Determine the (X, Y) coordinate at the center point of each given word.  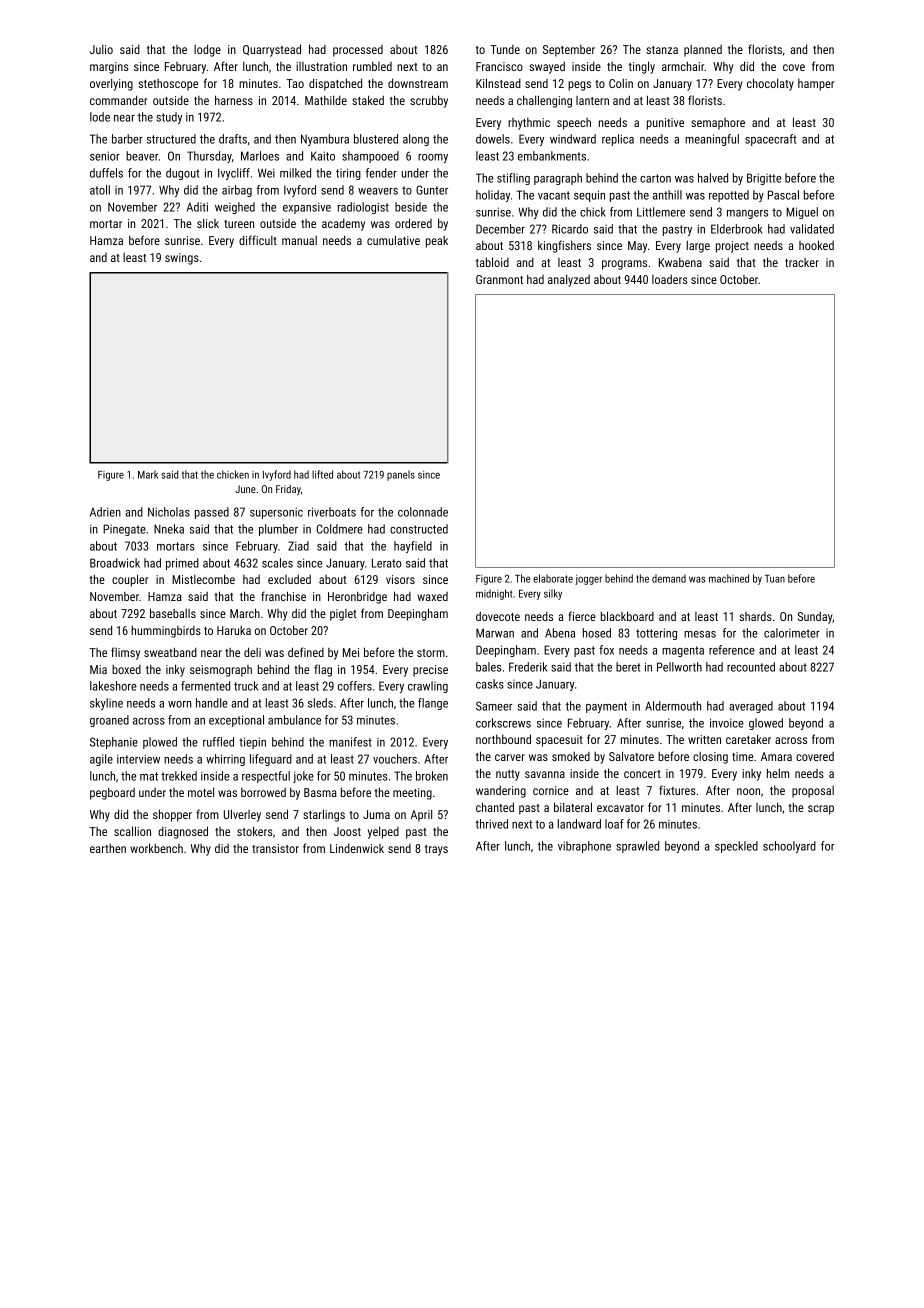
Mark (148, 474)
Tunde (505, 49)
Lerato (387, 563)
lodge (207, 50)
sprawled (637, 847)
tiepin (252, 743)
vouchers (395, 759)
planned (703, 51)
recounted (751, 667)
